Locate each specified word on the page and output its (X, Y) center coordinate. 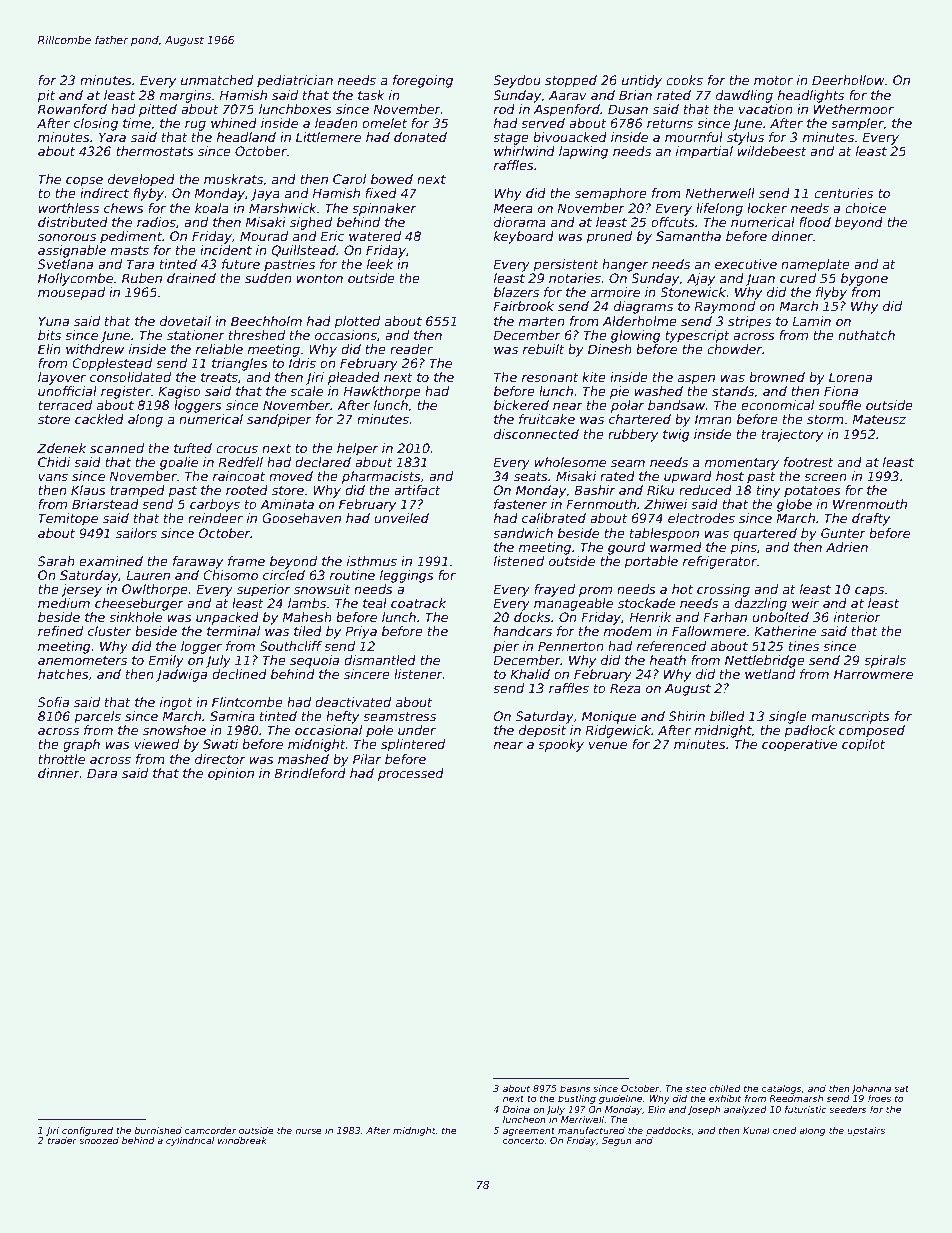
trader (62, 1140)
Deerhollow (848, 80)
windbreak (242, 1140)
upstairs (866, 1131)
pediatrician (295, 81)
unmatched (217, 80)
